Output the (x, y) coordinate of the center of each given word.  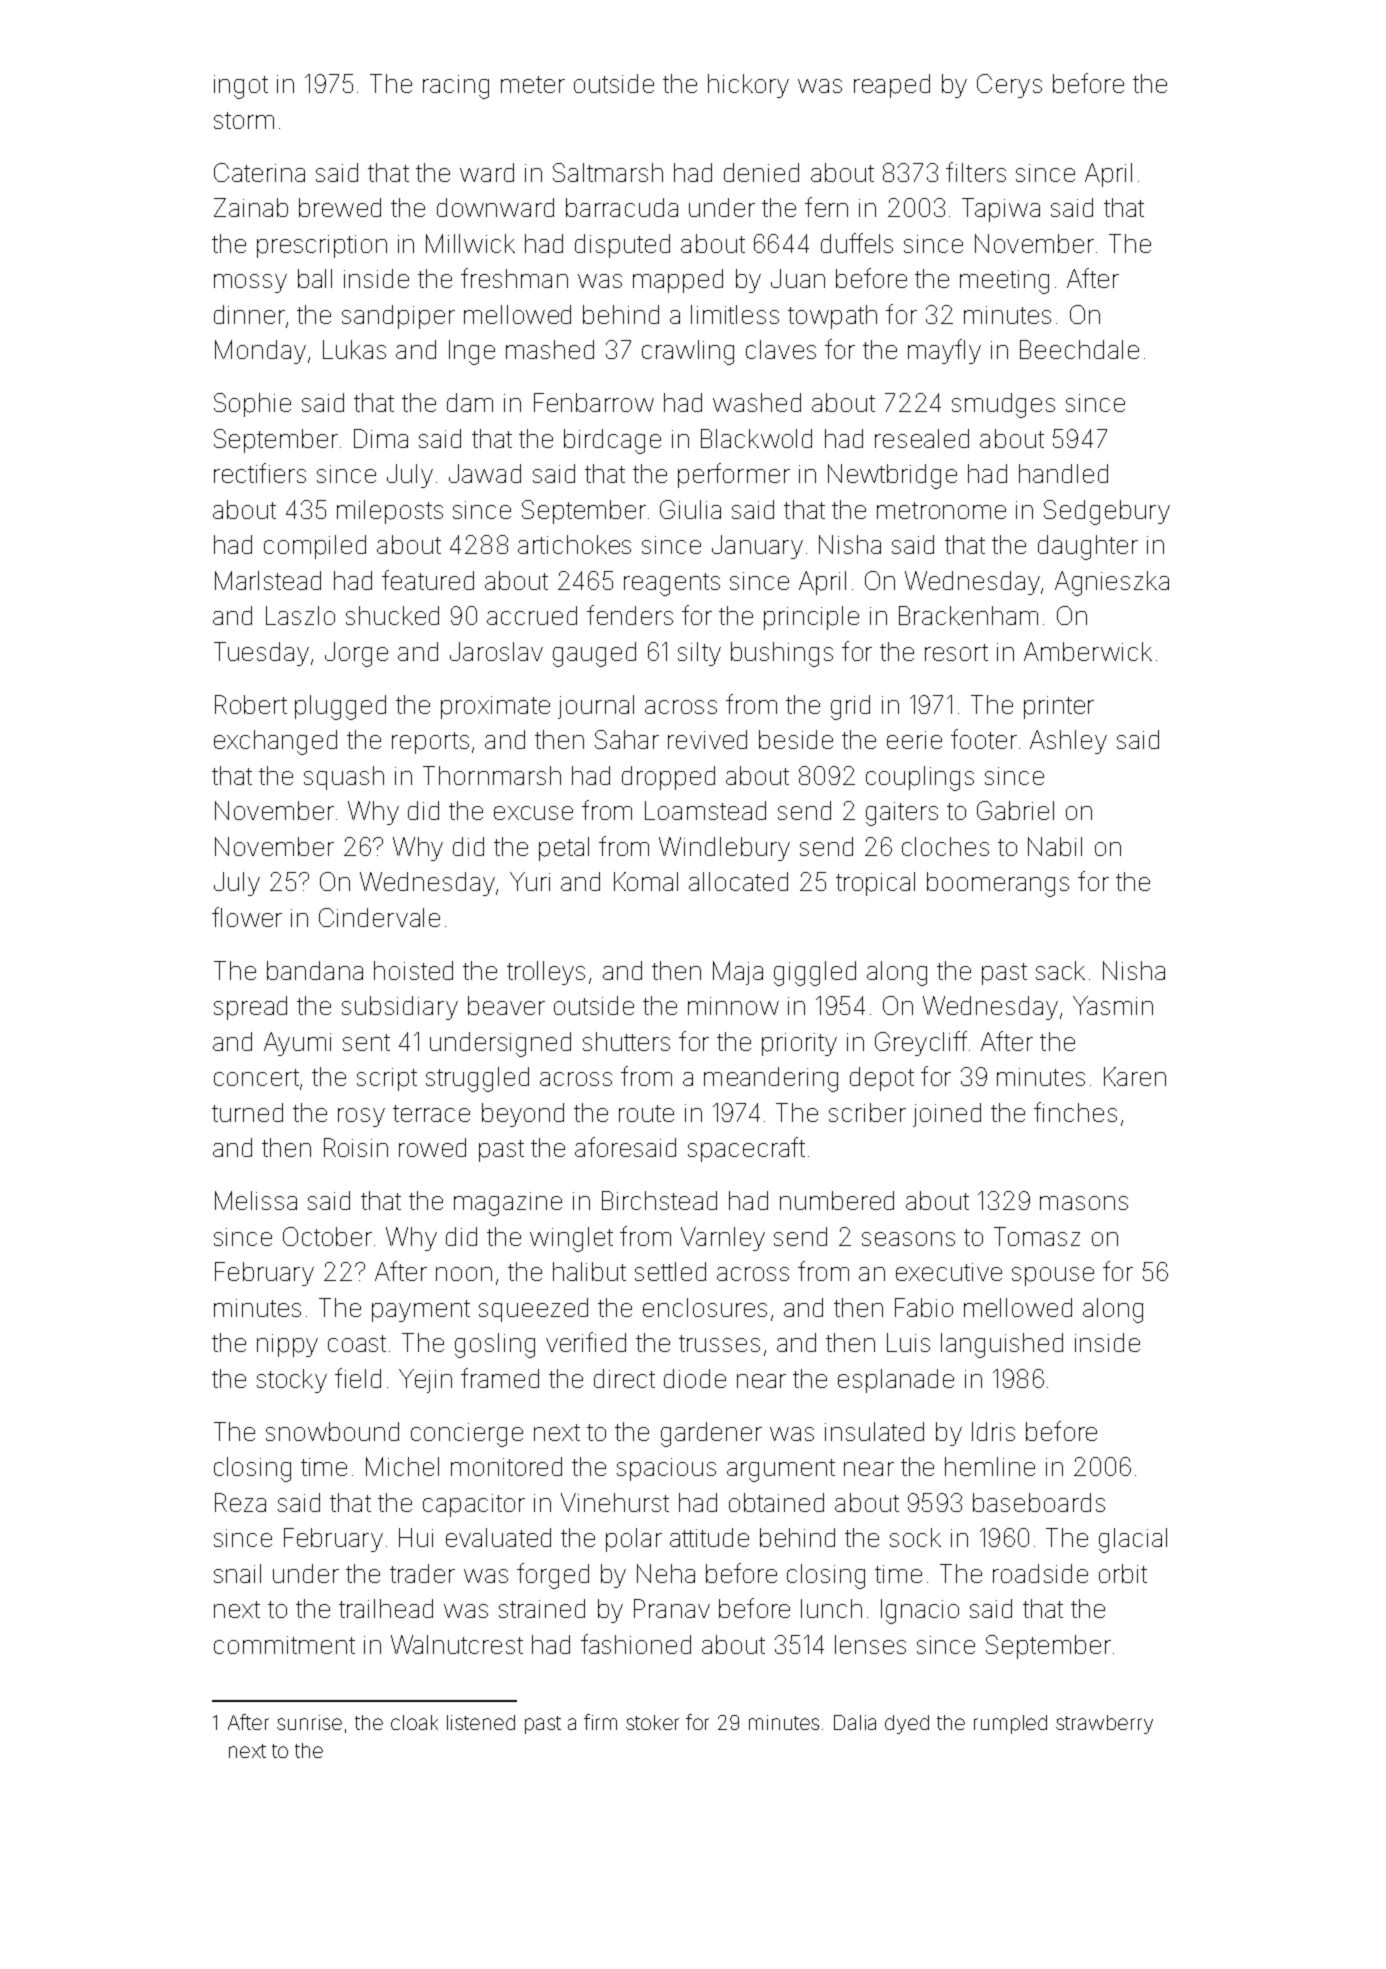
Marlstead (268, 580)
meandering (771, 1079)
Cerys (1009, 86)
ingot (241, 87)
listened (481, 1722)
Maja (738, 973)
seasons (908, 1239)
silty (699, 654)
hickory (748, 86)
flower (247, 917)
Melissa (256, 1200)
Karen (1135, 1076)
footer (984, 739)
